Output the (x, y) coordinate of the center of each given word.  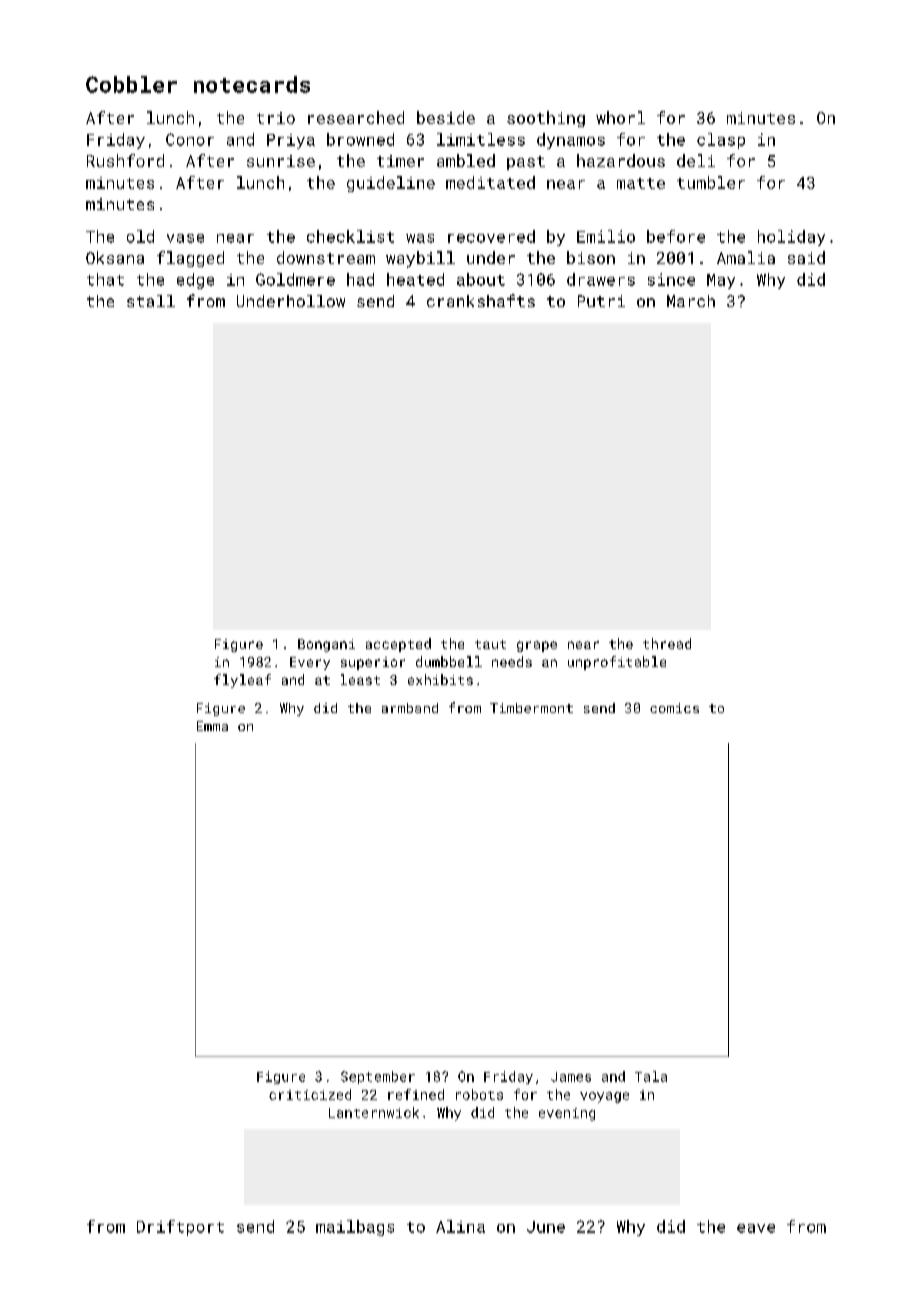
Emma (212, 726)
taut (490, 644)
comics (674, 708)
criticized (310, 1094)
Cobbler (131, 84)
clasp (721, 141)
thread (667, 643)
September (378, 1077)
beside (446, 117)
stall (151, 301)
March (691, 301)
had (360, 279)
